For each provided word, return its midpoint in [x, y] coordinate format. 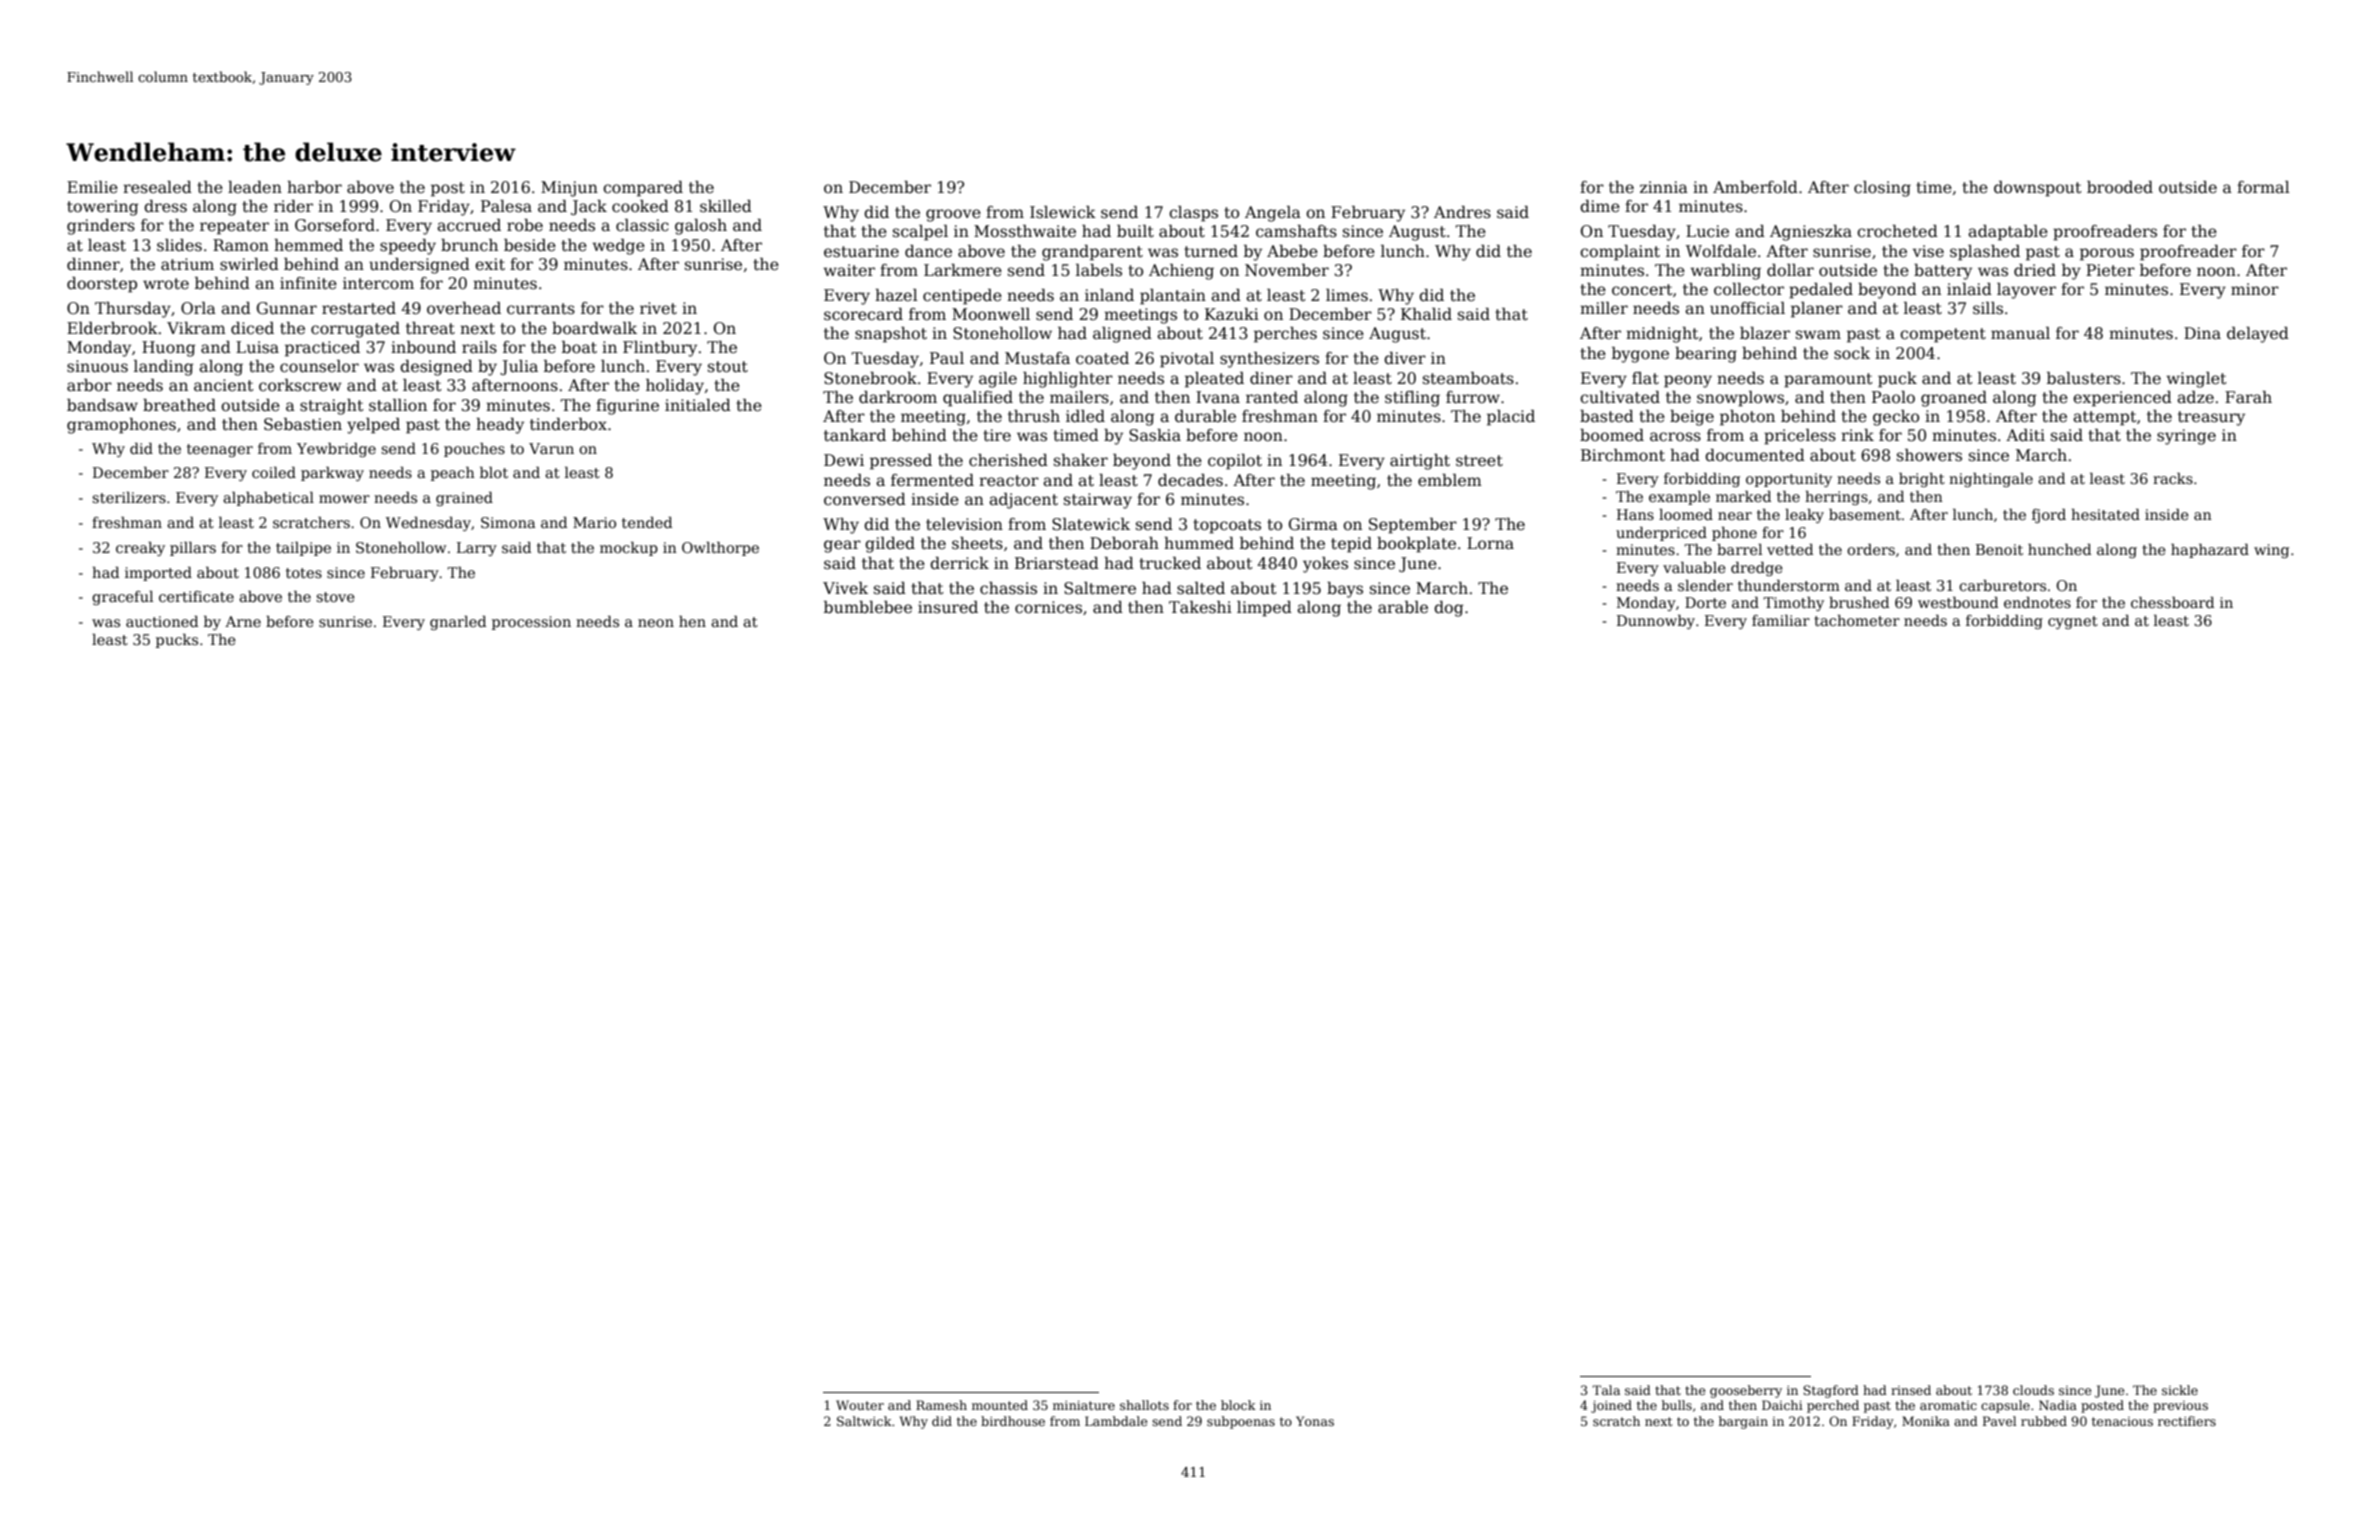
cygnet [2073, 622]
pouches [474, 450]
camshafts [1296, 231]
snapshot [891, 335]
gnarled [458, 623]
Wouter [860, 1405]
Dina [2202, 333]
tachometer [1857, 620]
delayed [2258, 335]
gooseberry [1746, 1391]
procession [531, 623]
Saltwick [864, 1421]
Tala [1606, 1390]
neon [656, 623]
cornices [1048, 607]
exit [490, 264]
